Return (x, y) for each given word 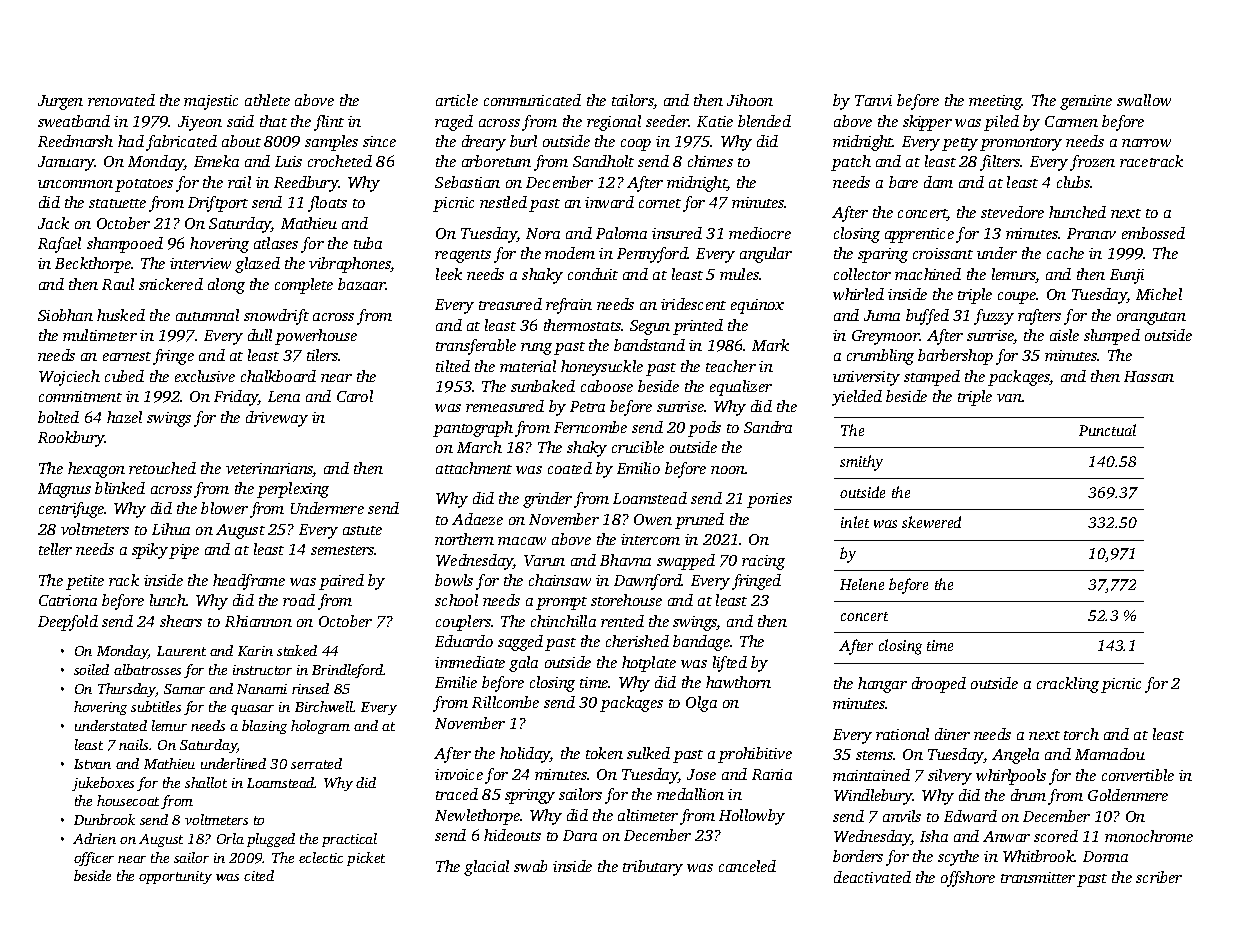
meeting (995, 102)
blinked (120, 488)
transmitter (1038, 877)
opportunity (175, 877)
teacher (731, 366)
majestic (211, 102)
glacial (486, 868)
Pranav (1091, 233)
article (457, 100)
